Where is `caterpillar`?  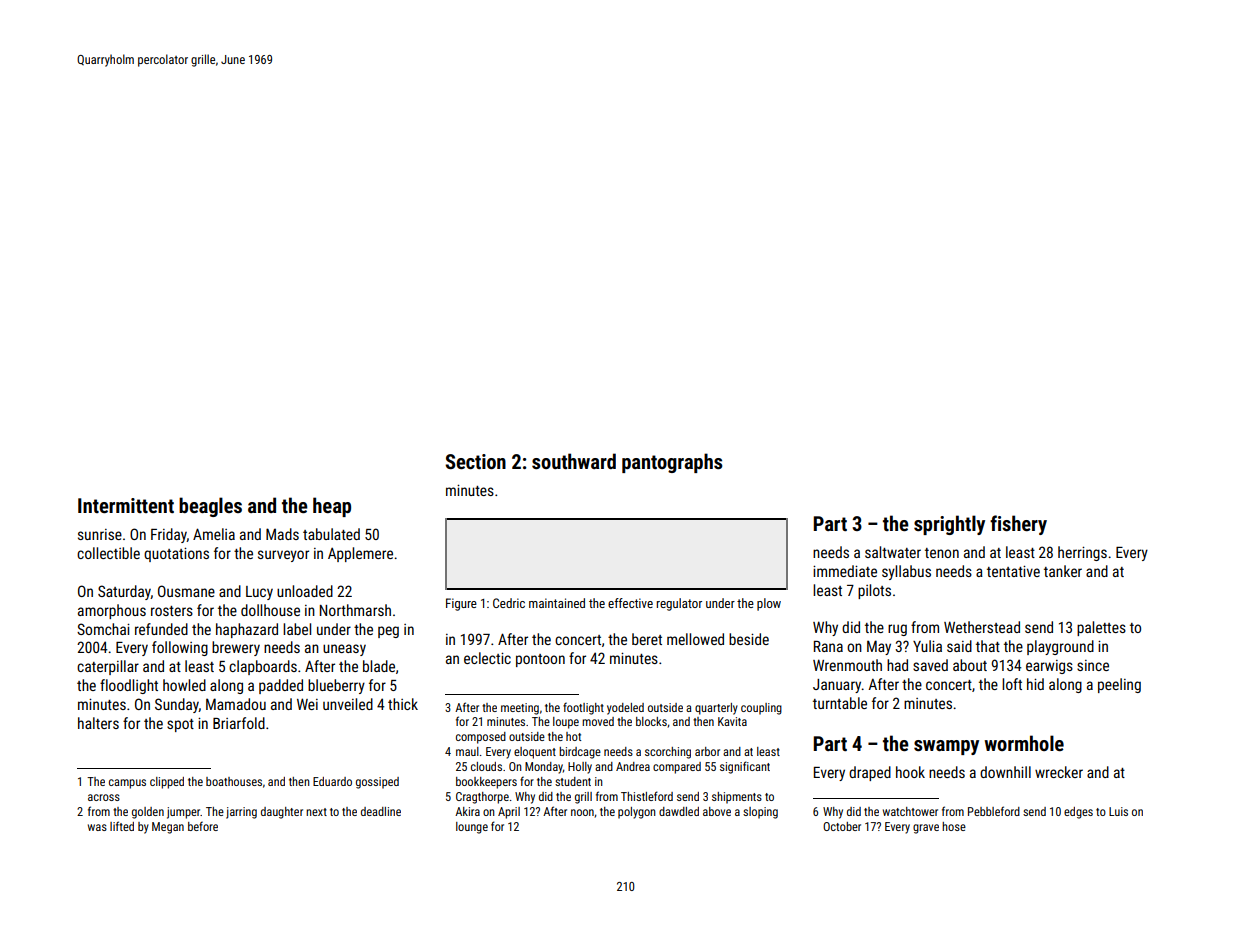
caterpillar is located at coordinates (108, 667).
